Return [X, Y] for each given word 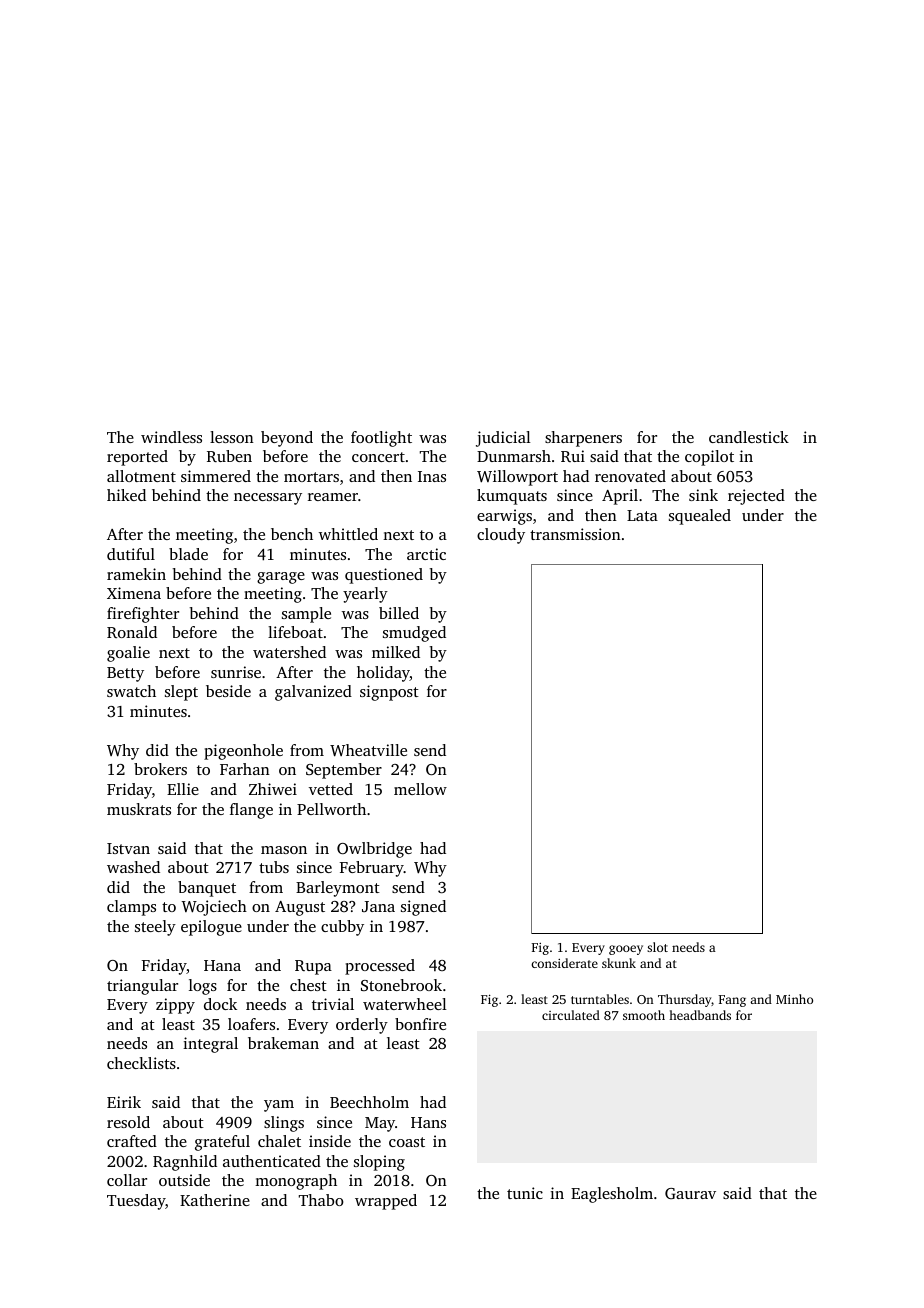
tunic [525, 1193]
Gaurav [690, 1193]
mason [284, 850]
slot [657, 947]
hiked [126, 495]
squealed [700, 517]
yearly [365, 595]
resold [128, 1122]
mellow [420, 789]
